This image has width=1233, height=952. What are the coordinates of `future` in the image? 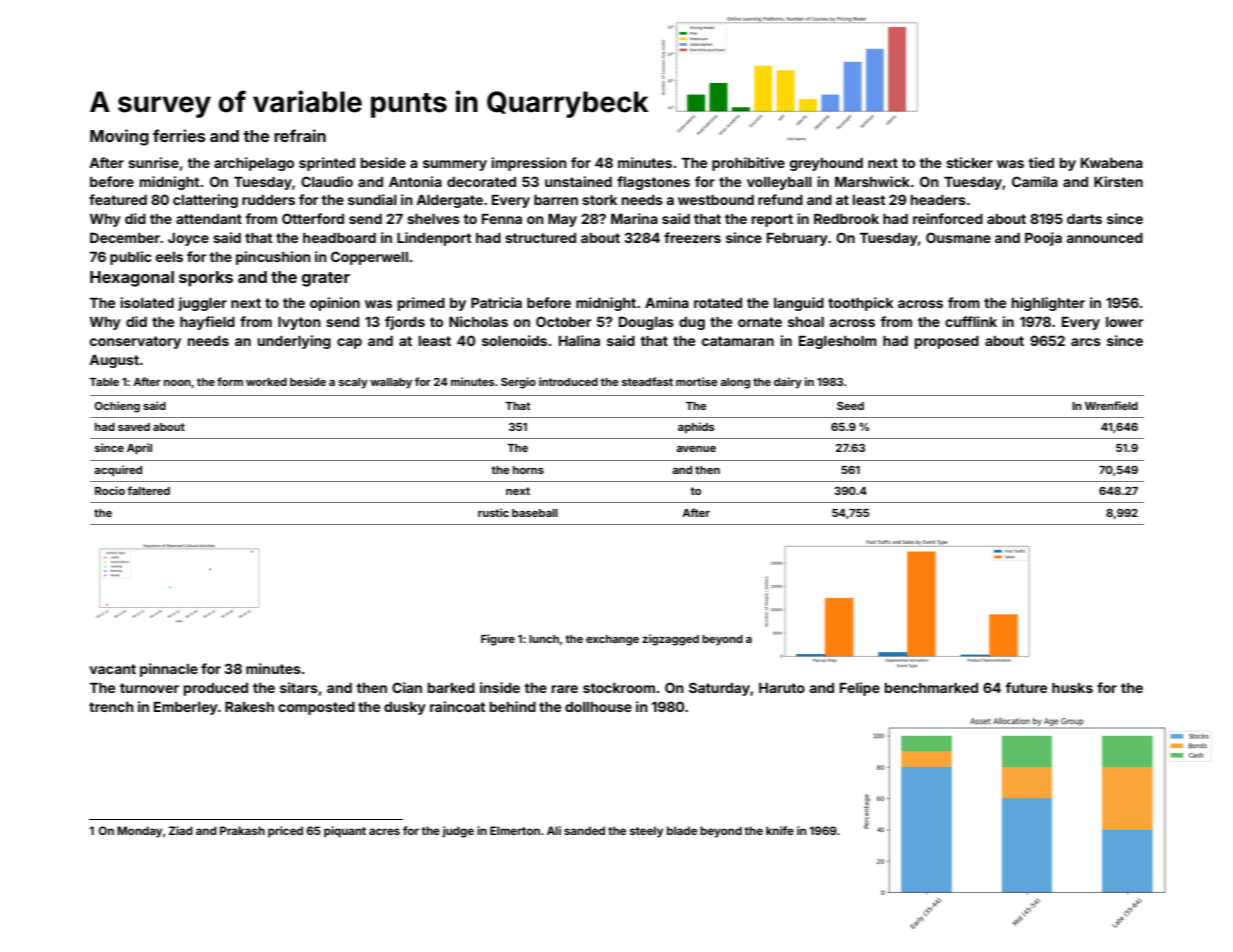 It's located at (1026, 687).
